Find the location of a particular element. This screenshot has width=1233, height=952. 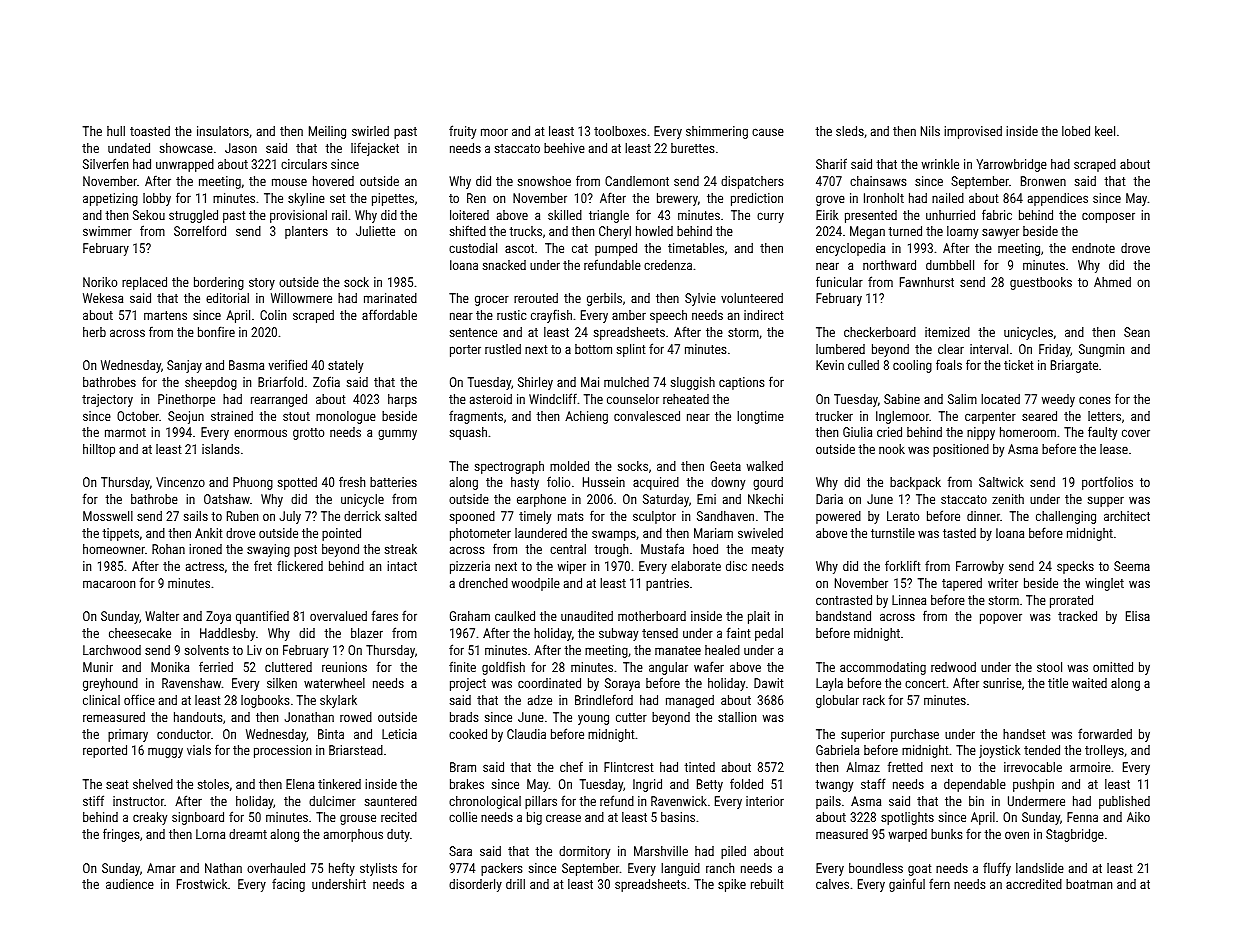

trajectory is located at coordinates (107, 400).
